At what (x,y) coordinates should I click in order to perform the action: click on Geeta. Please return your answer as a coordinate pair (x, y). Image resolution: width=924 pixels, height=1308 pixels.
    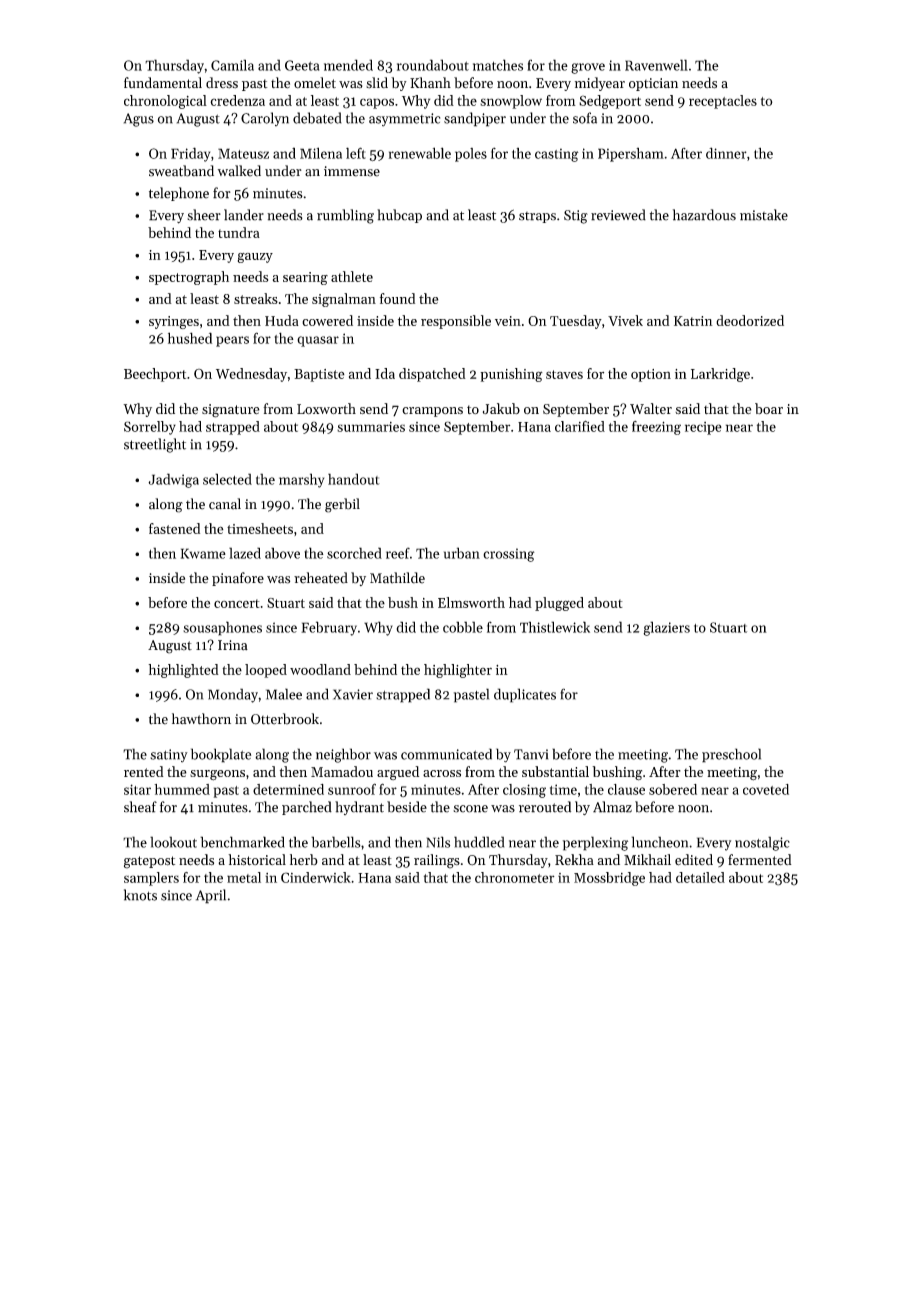
    Looking at the image, I should click on (302, 65).
